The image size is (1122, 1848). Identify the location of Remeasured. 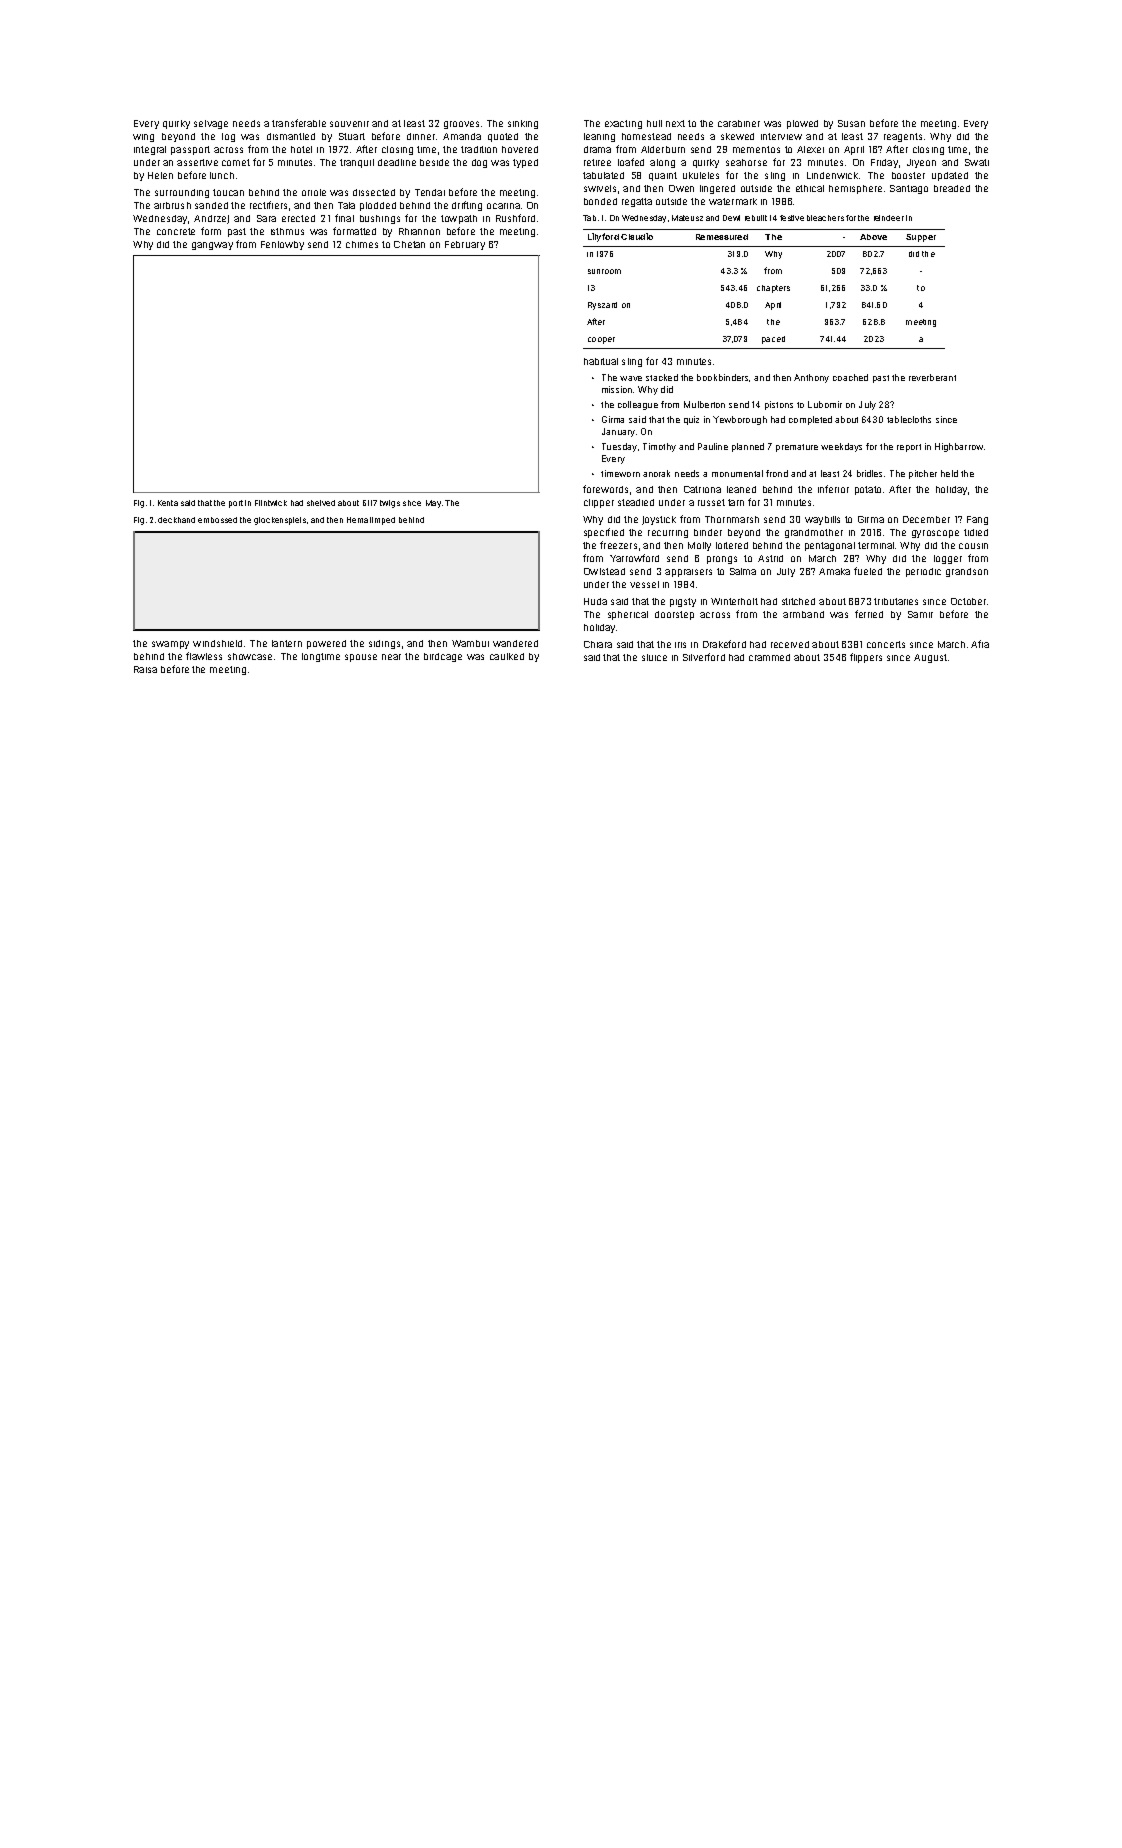
(722, 237).
